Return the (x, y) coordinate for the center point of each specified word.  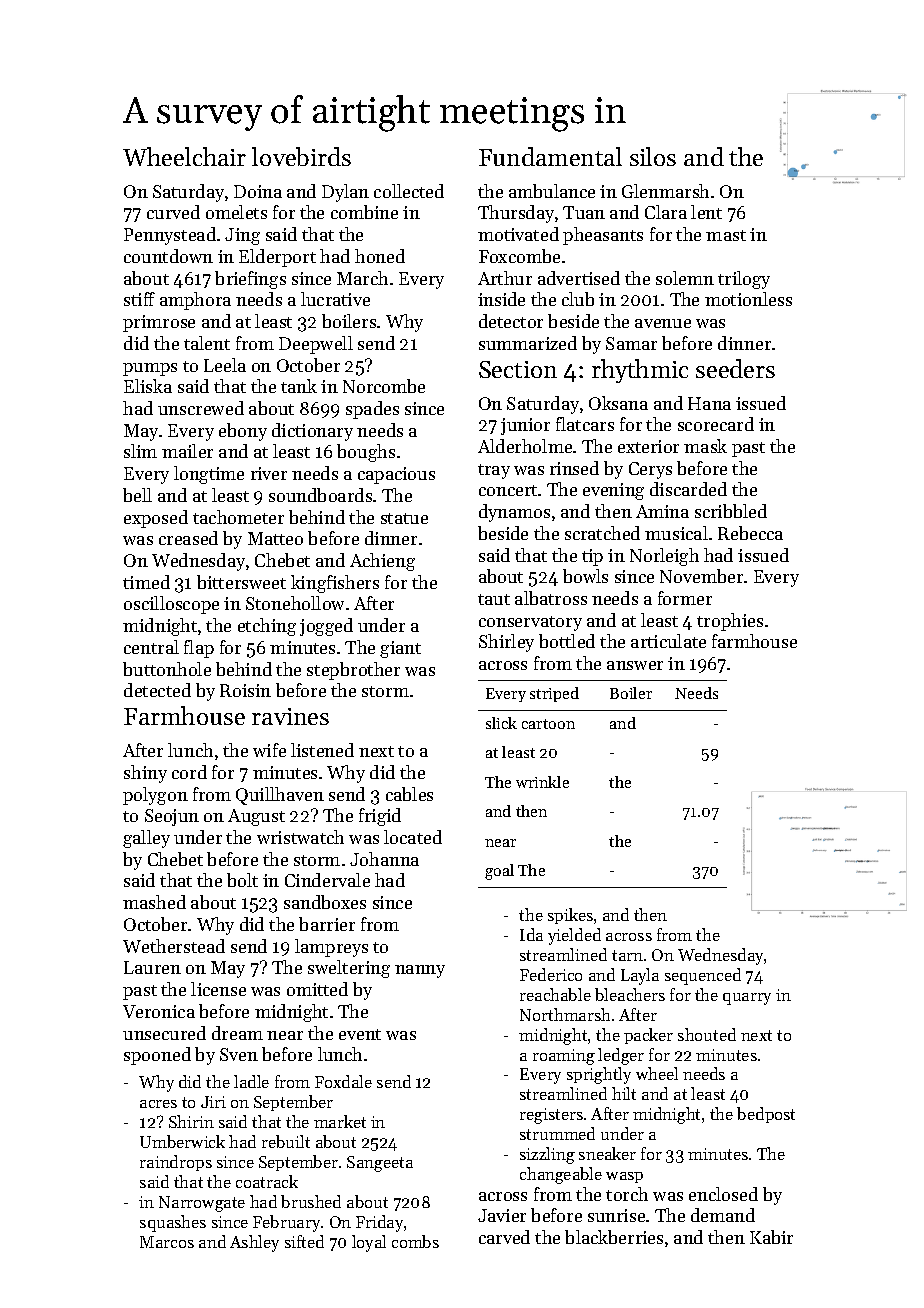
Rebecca (750, 533)
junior (525, 426)
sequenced (703, 976)
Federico (551, 974)
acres (158, 1104)
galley (146, 839)
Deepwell (316, 345)
